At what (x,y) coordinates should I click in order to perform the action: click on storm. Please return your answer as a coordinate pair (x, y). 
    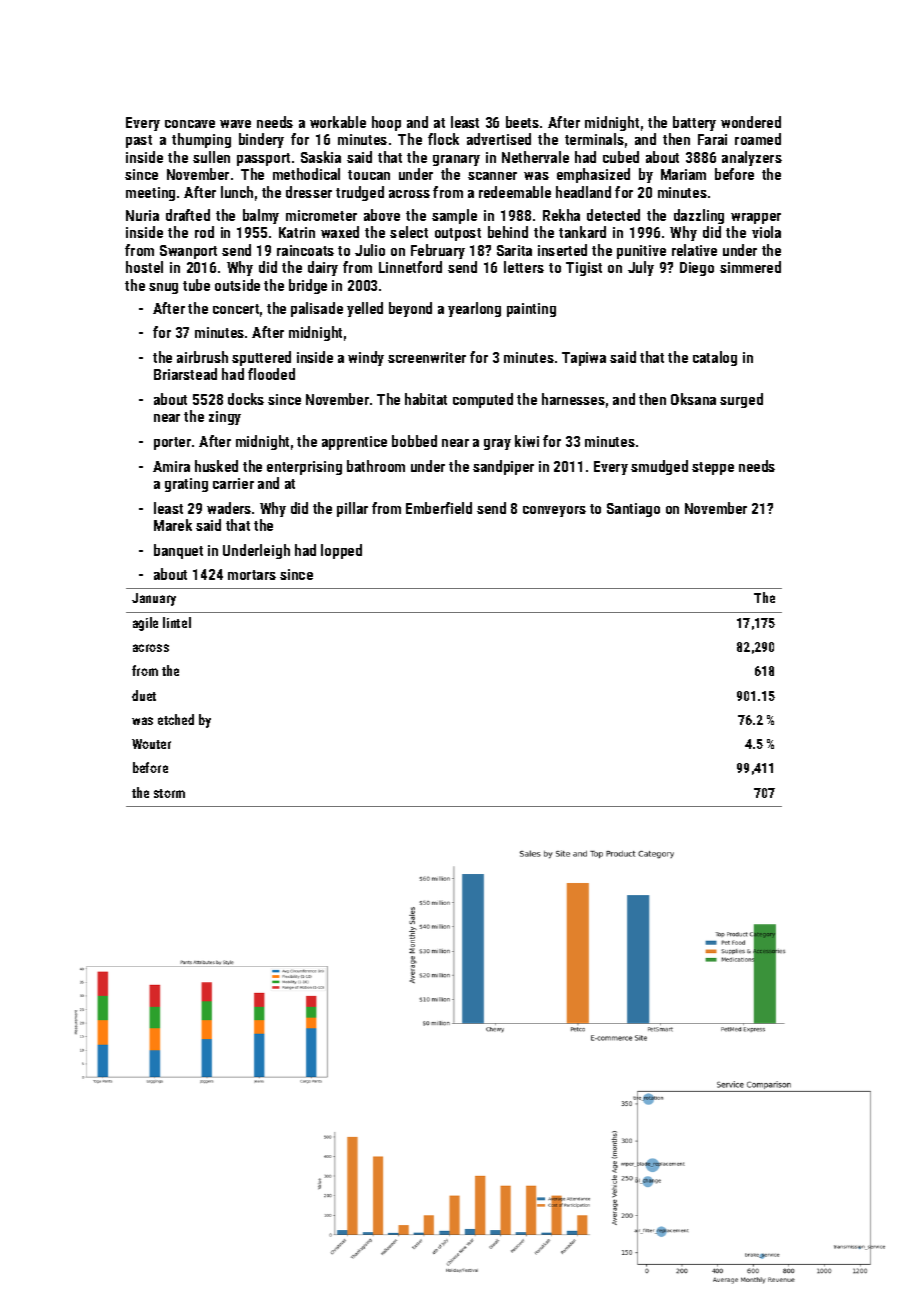
    Looking at the image, I should click on (169, 793).
